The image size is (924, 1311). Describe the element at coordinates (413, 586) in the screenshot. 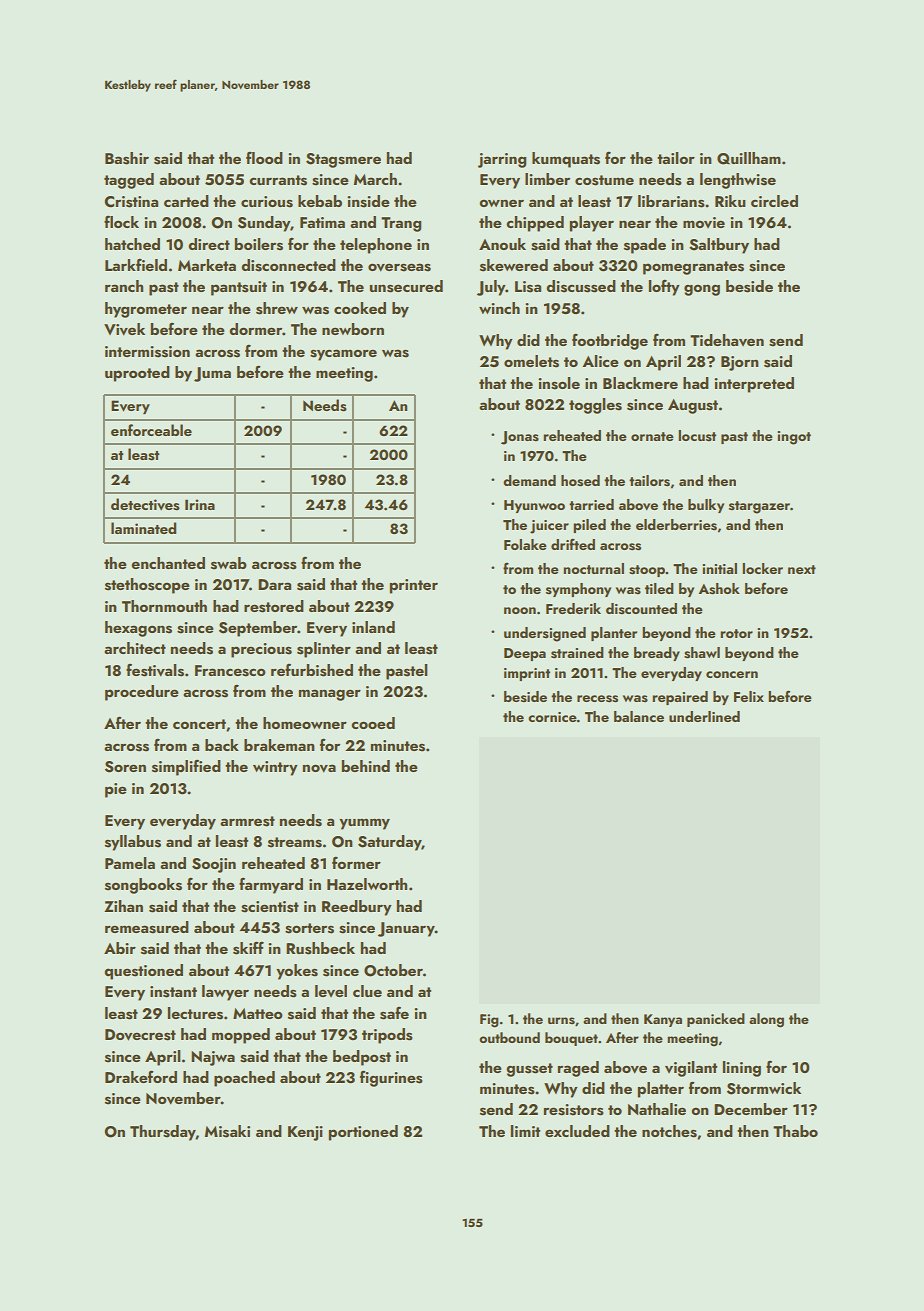

I see `printer` at that location.
